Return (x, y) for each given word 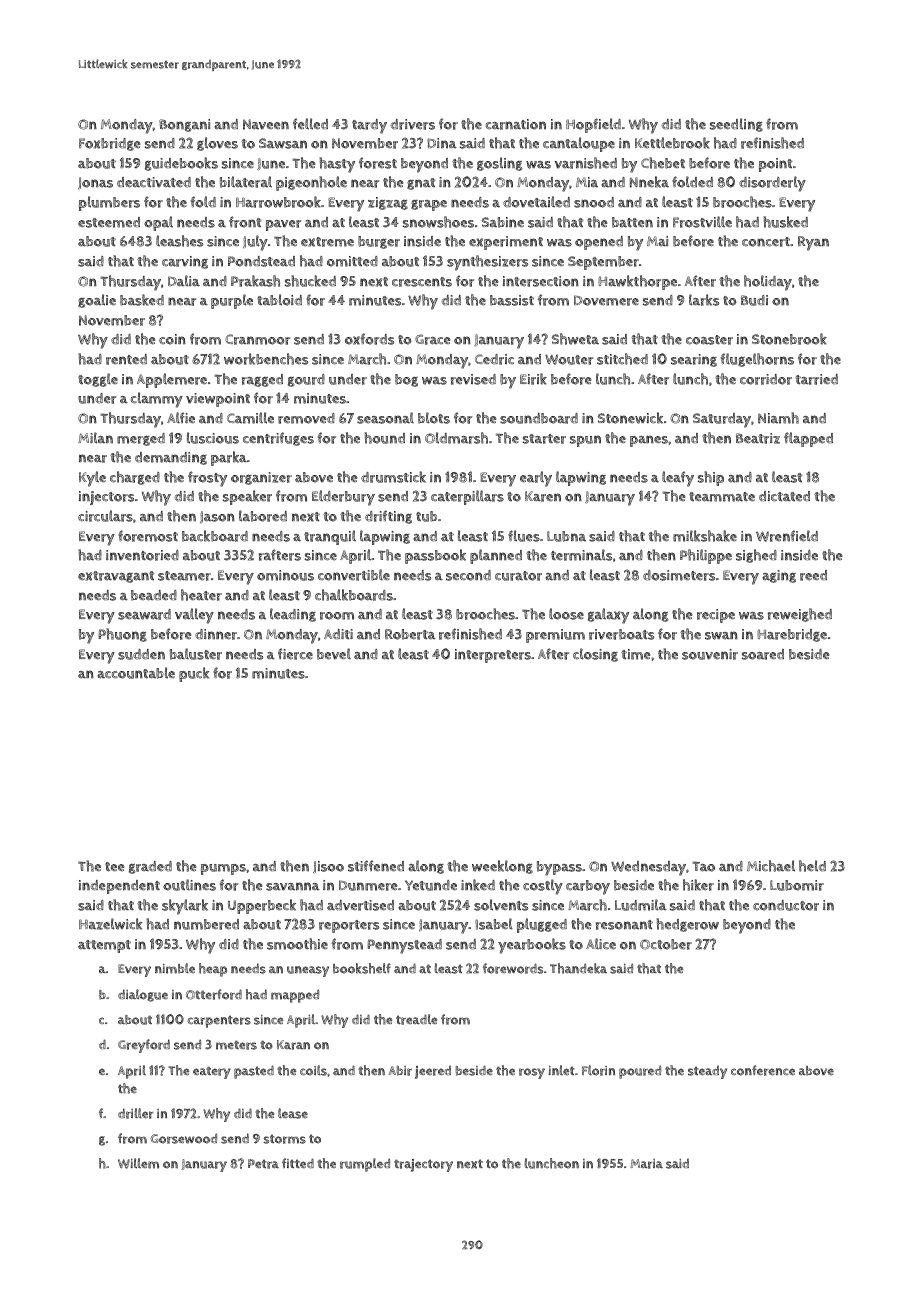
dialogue (143, 995)
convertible (354, 575)
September (603, 263)
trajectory (423, 1165)
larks (704, 300)
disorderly (772, 184)
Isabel (494, 924)
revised (473, 379)
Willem (138, 1163)
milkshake (705, 536)
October (666, 944)
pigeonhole (311, 183)
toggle (98, 380)
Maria (646, 1164)
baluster (196, 654)
